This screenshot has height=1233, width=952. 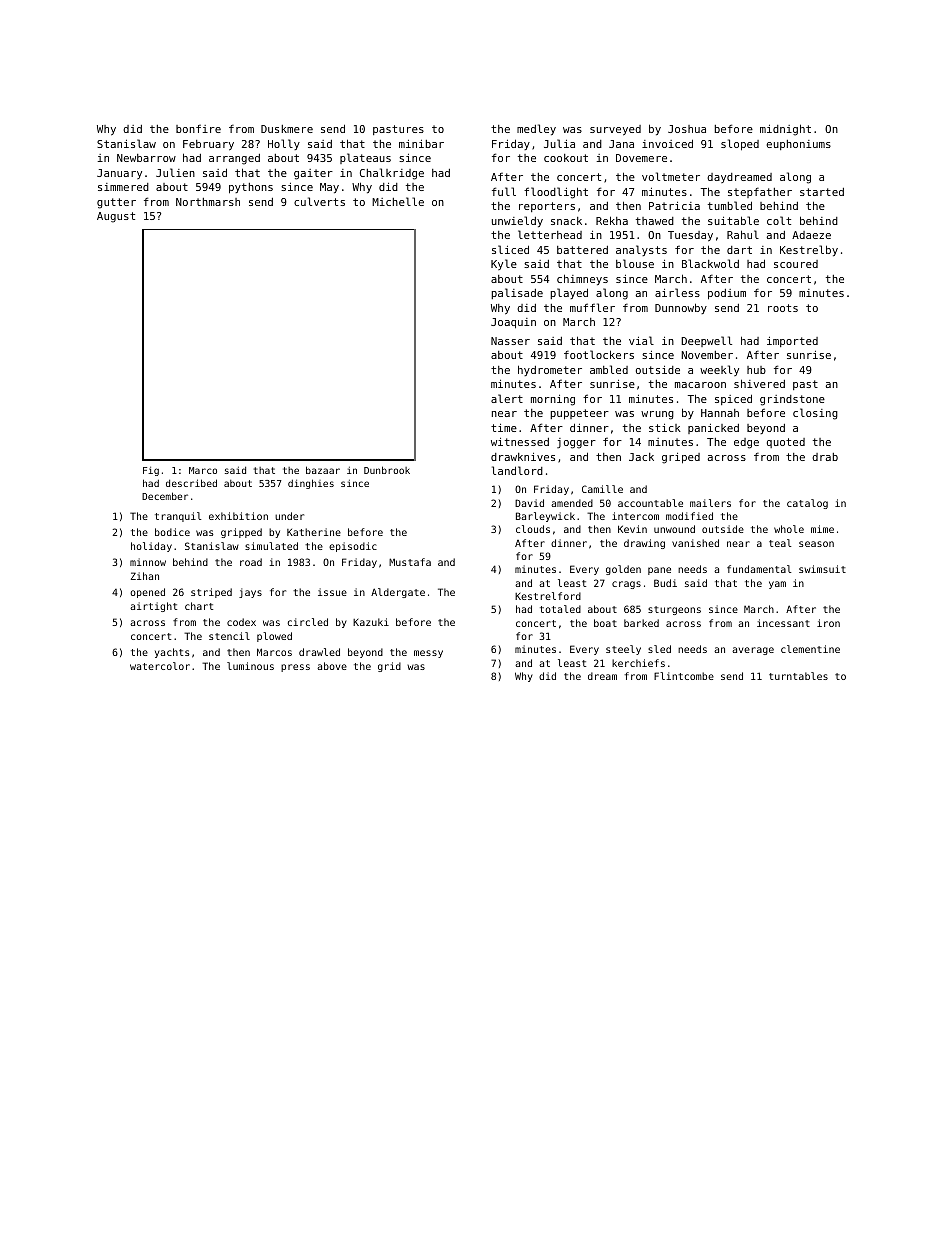 I want to click on grid, so click(x=389, y=667).
